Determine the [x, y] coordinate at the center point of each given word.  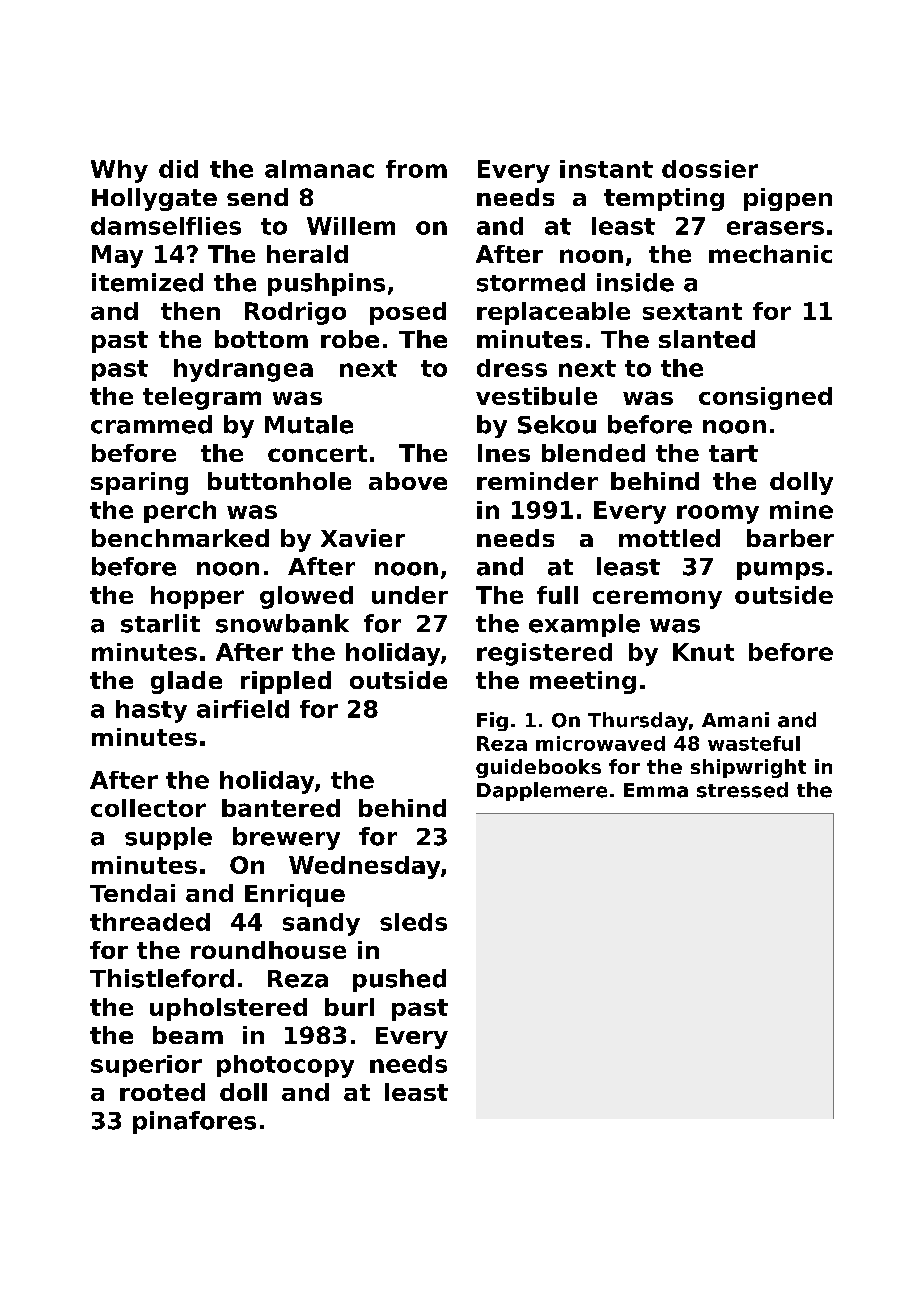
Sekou [557, 424]
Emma [656, 790]
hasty [151, 711]
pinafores [194, 1122]
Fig [492, 721]
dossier [710, 169]
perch [180, 512]
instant [606, 169]
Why [119, 171]
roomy [718, 514]
